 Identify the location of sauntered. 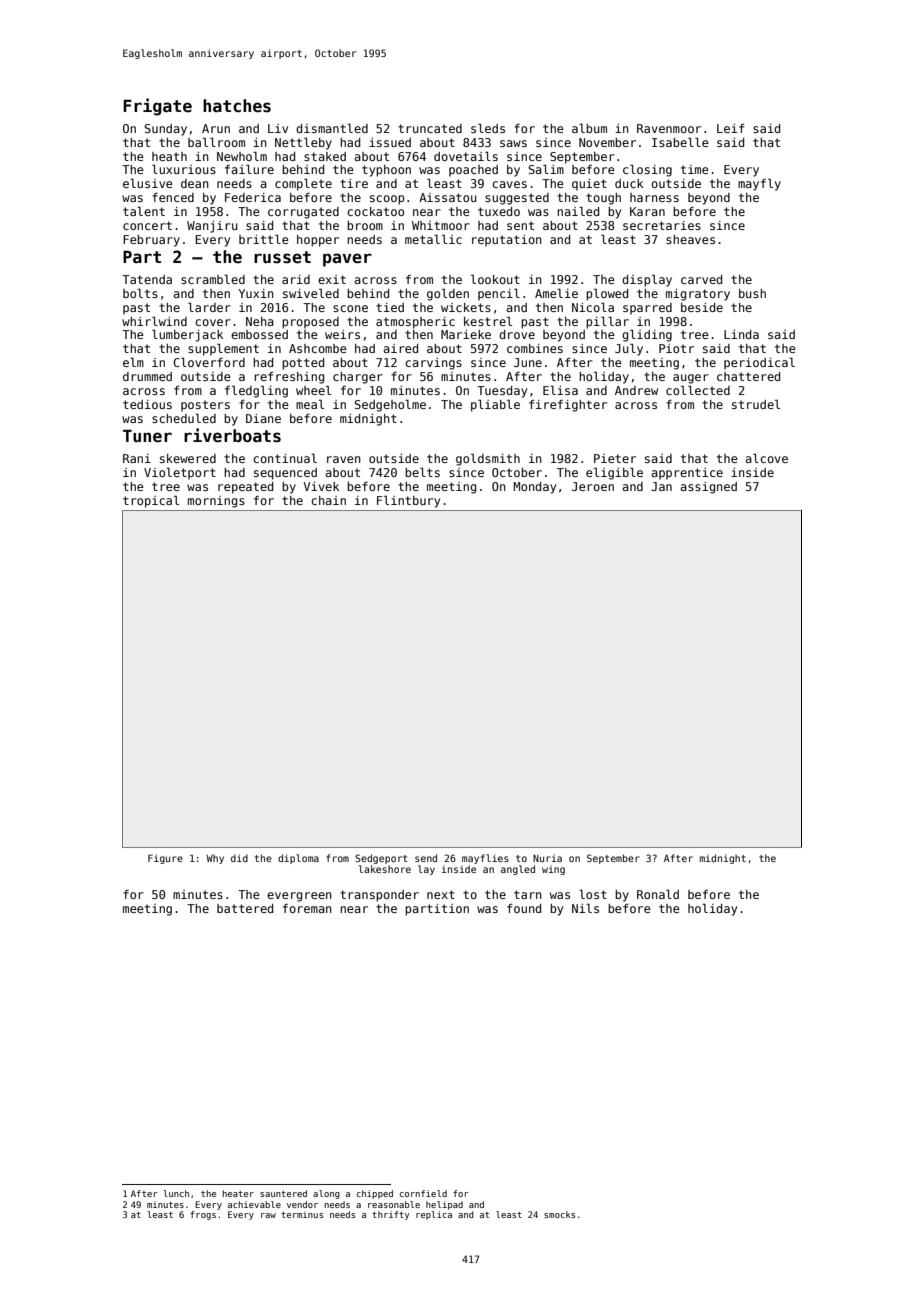
(283, 1193).
